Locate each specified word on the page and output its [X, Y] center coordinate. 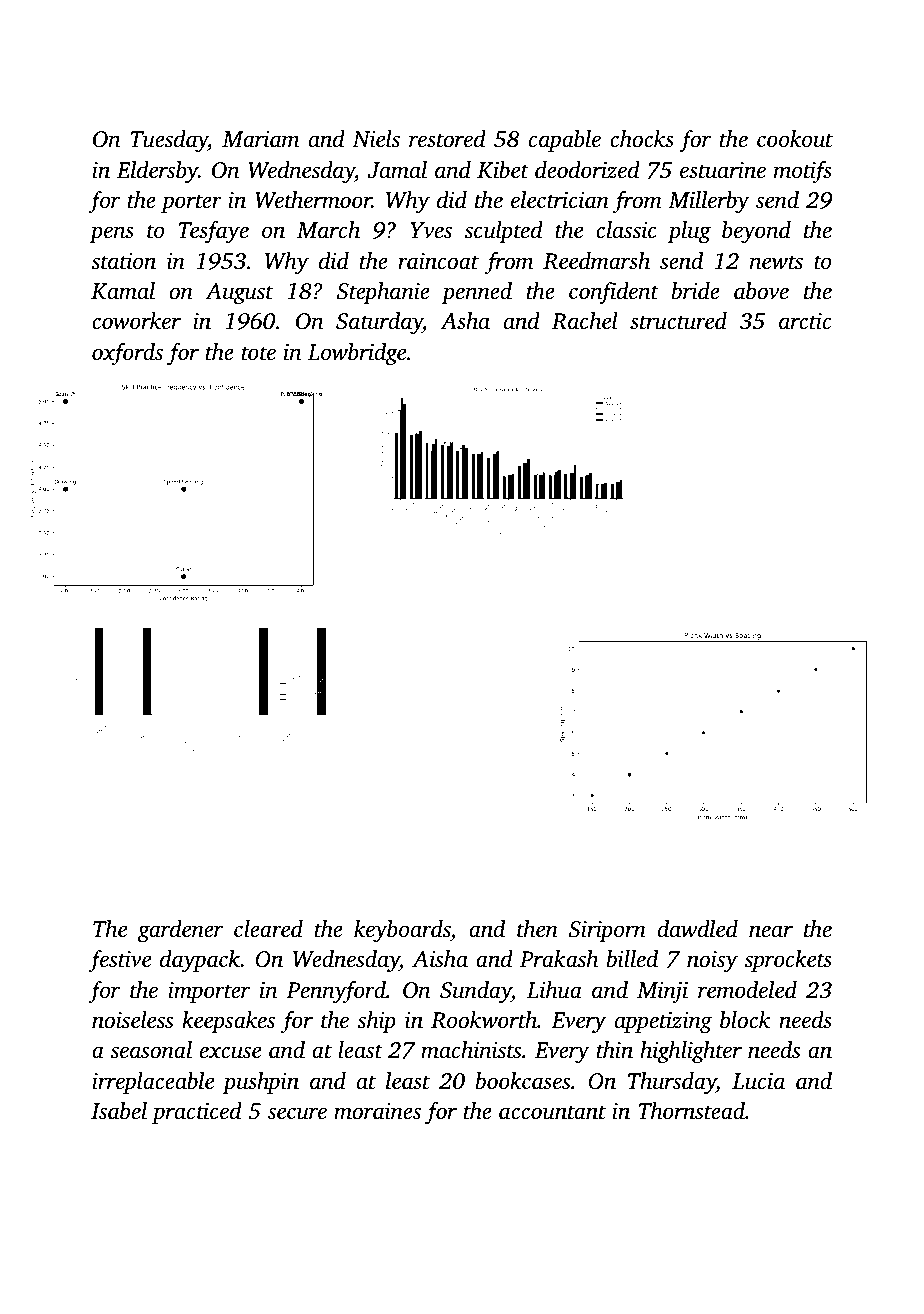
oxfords [127, 354]
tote [259, 353]
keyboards [402, 931]
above [761, 291]
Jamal [397, 170]
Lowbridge [357, 354]
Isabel [119, 1111]
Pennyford [336, 992]
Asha [465, 321]
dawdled [698, 929]
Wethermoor [313, 200]
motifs [803, 172]
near [771, 931]
